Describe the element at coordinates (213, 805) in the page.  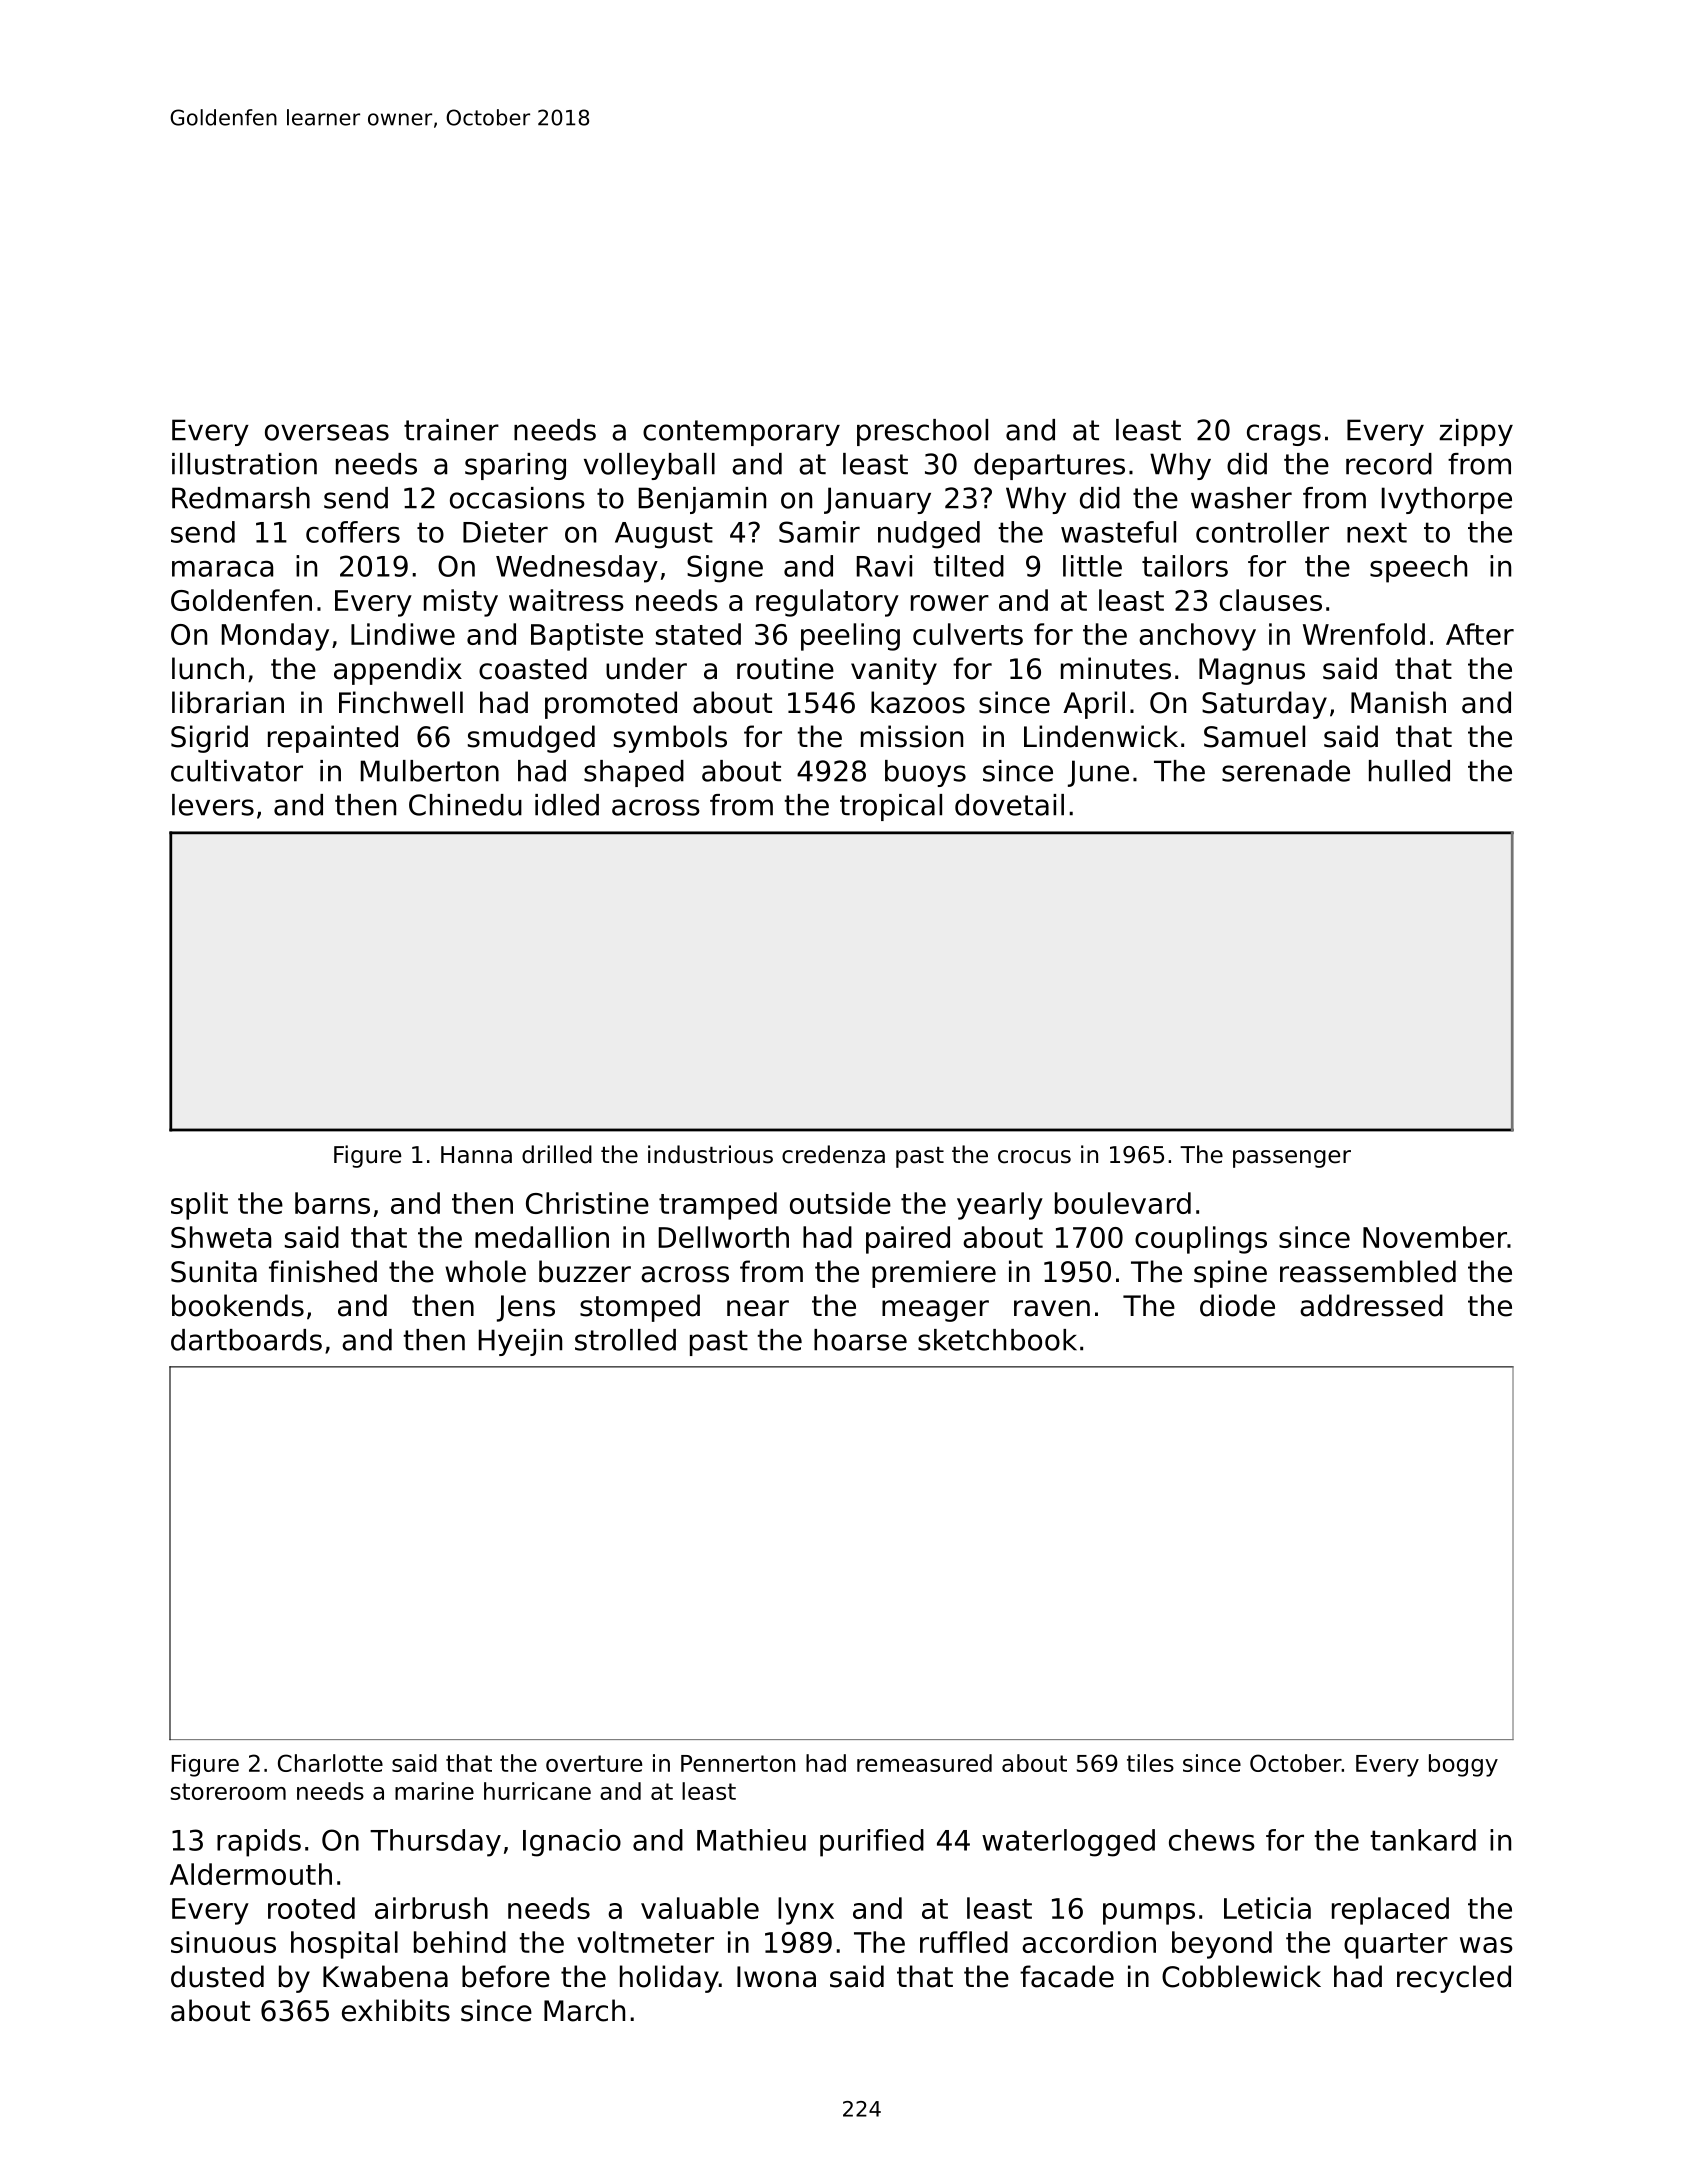
I see `levers` at that location.
